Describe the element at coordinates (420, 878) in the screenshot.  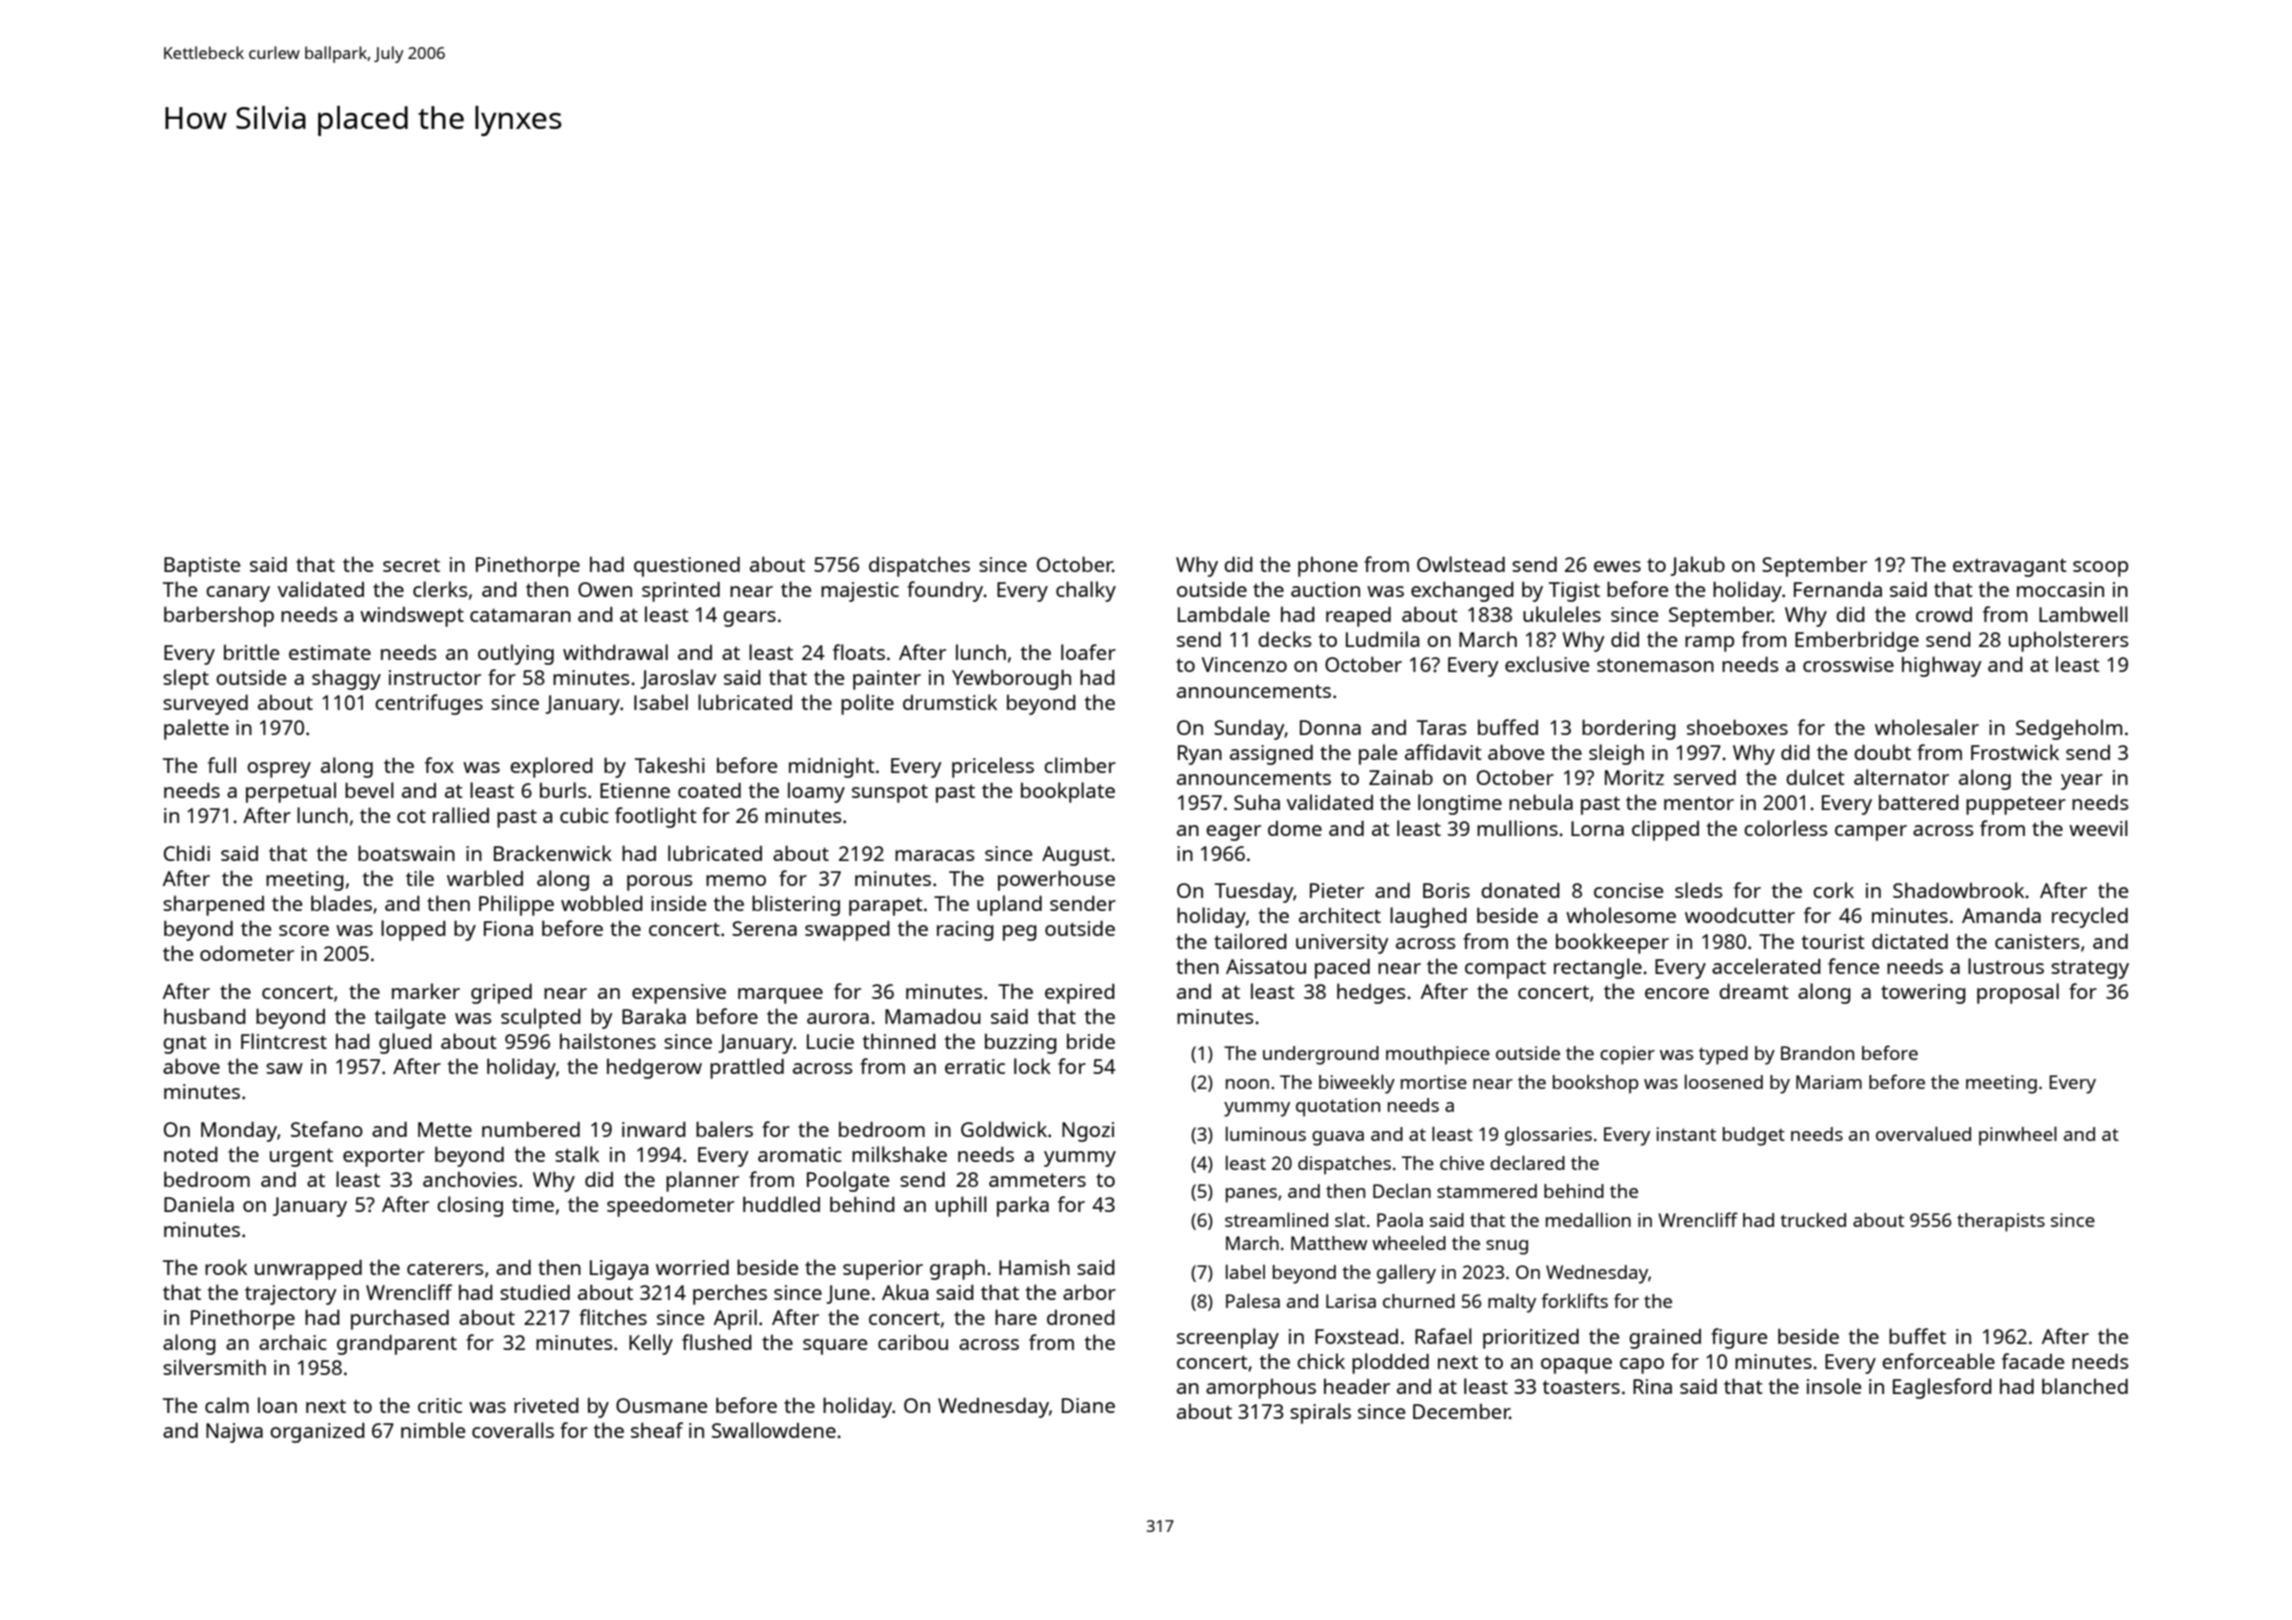
I see `tile` at that location.
